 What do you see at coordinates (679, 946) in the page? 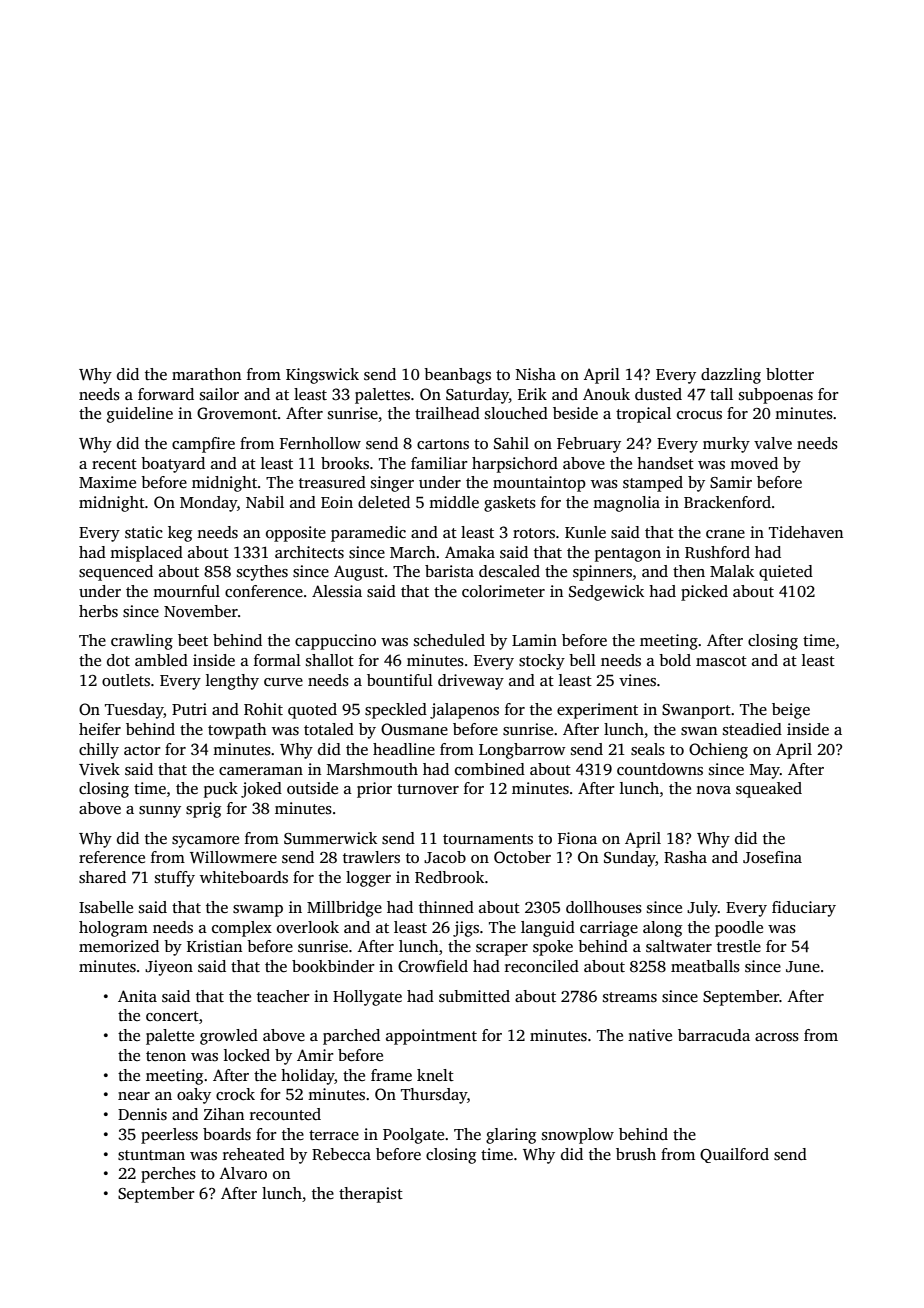
I see `saltwater` at bounding box center [679, 946].
